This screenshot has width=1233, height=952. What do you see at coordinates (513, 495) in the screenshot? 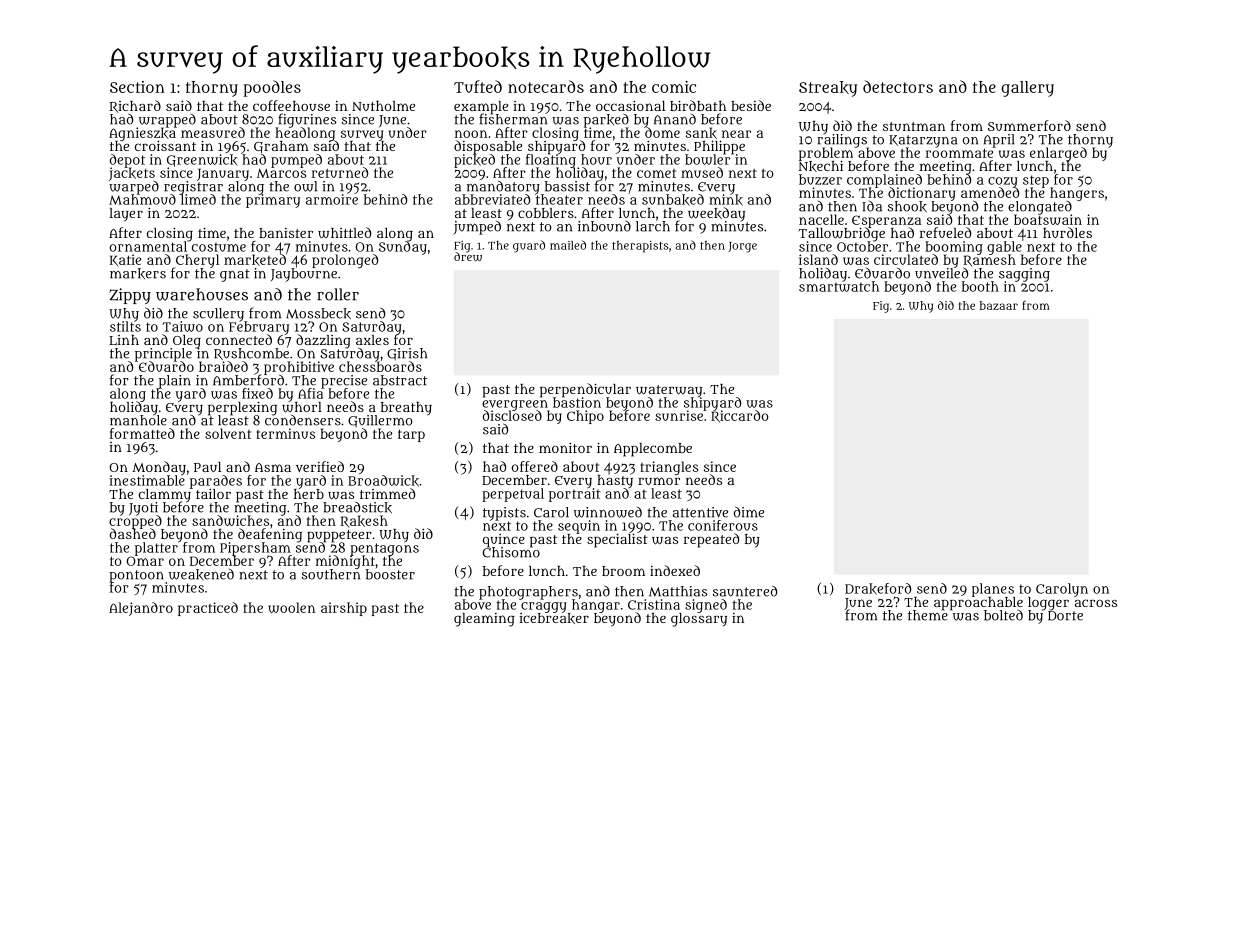
I see `perpetual` at bounding box center [513, 495].
